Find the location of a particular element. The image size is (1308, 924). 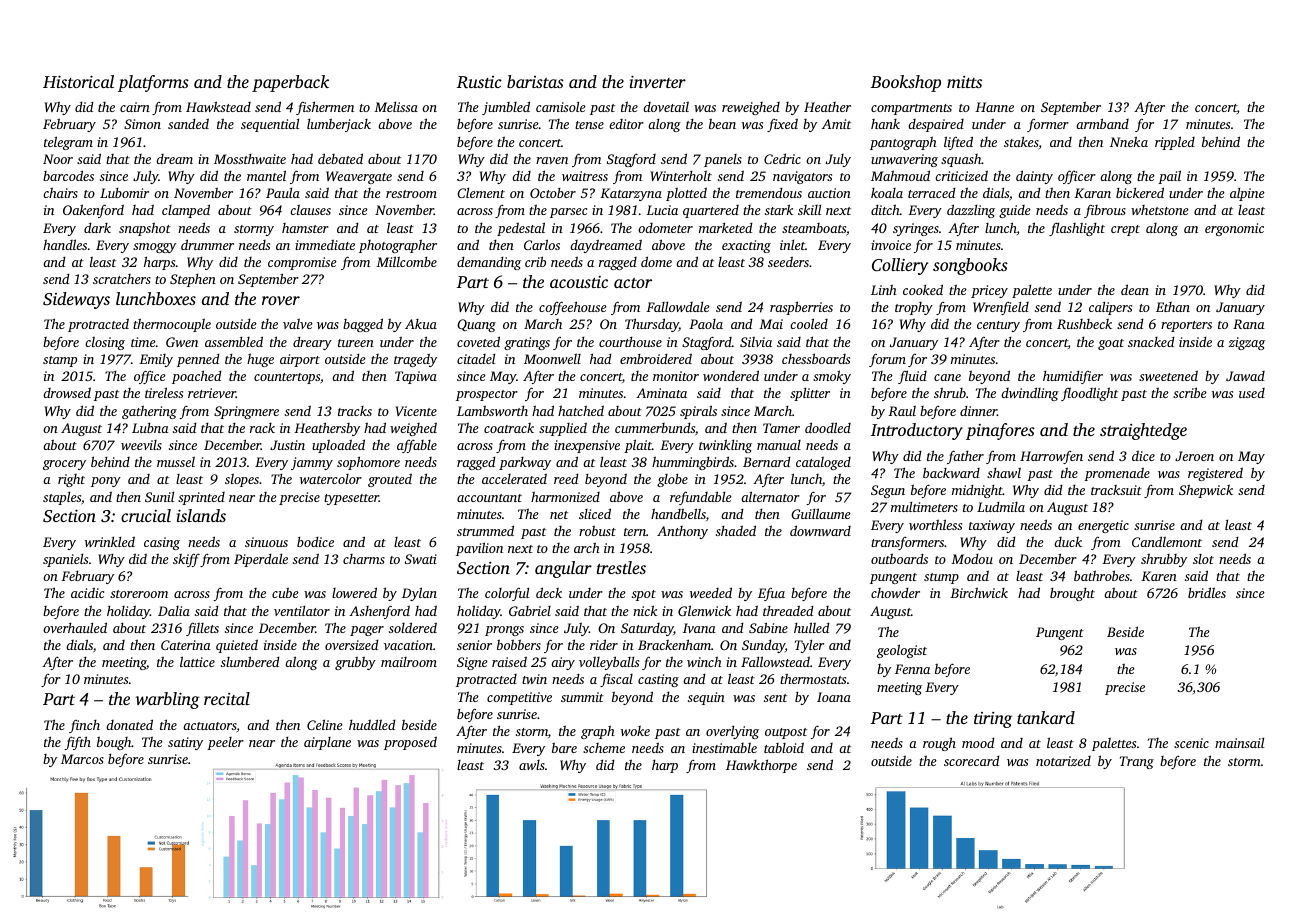

crept is located at coordinates (1125, 230).
